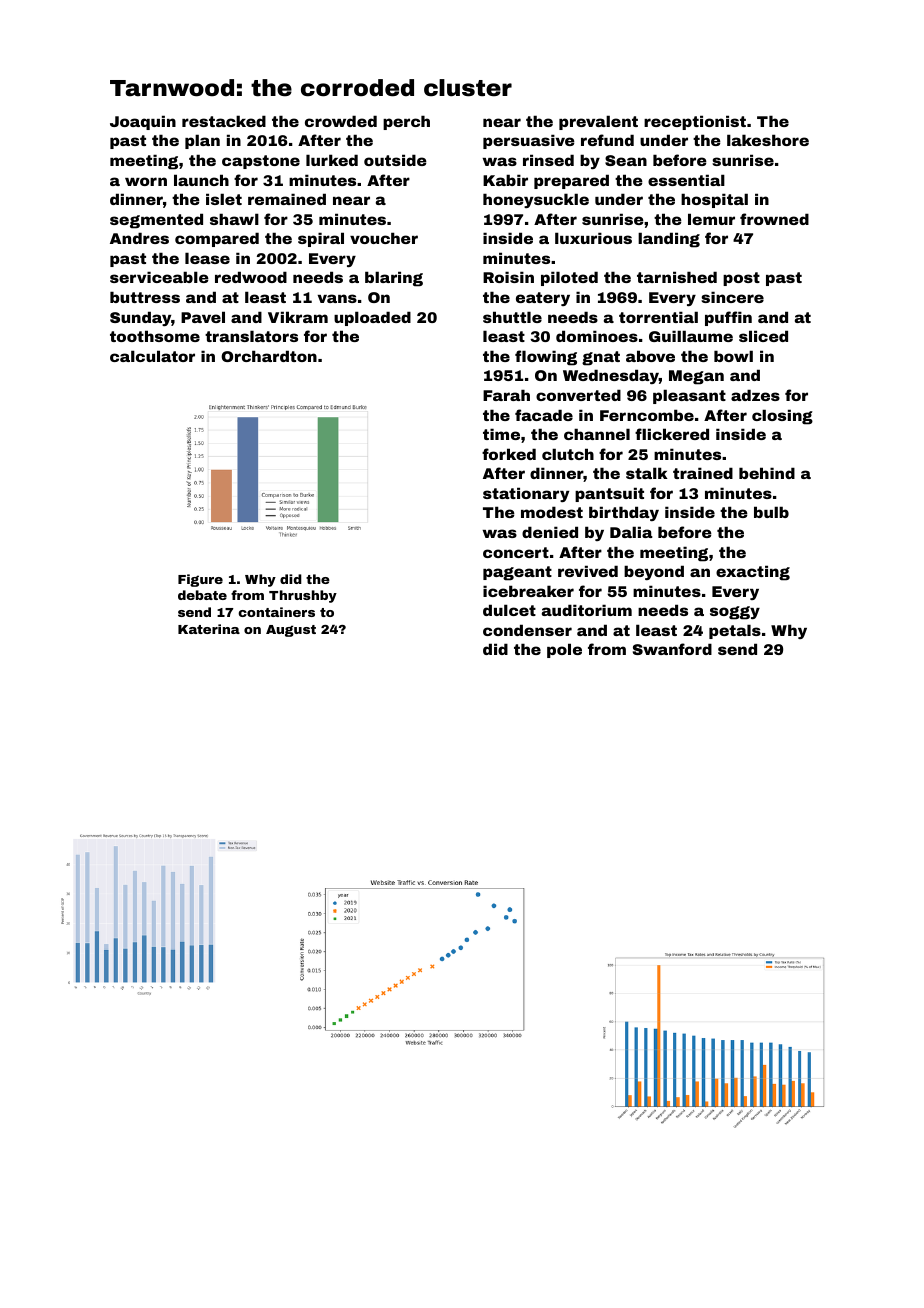 The width and height of the screenshot is (924, 1308). Describe the element at coordinates (155, 336) in the screenshot. I see `toothsome` at that location.
